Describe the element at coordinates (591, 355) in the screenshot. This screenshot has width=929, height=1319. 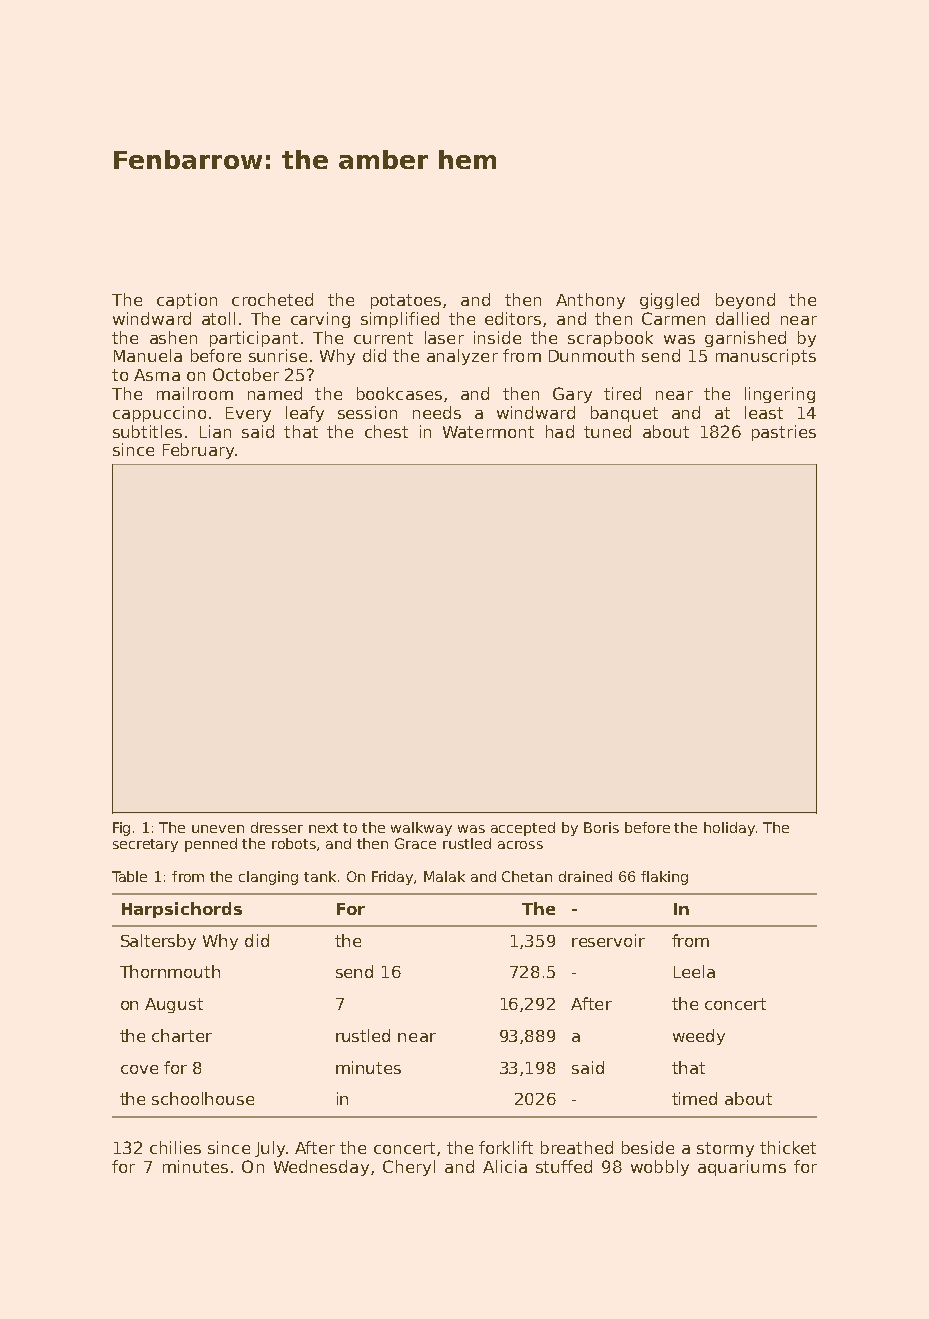
I see `Dunmouth` at that location.
